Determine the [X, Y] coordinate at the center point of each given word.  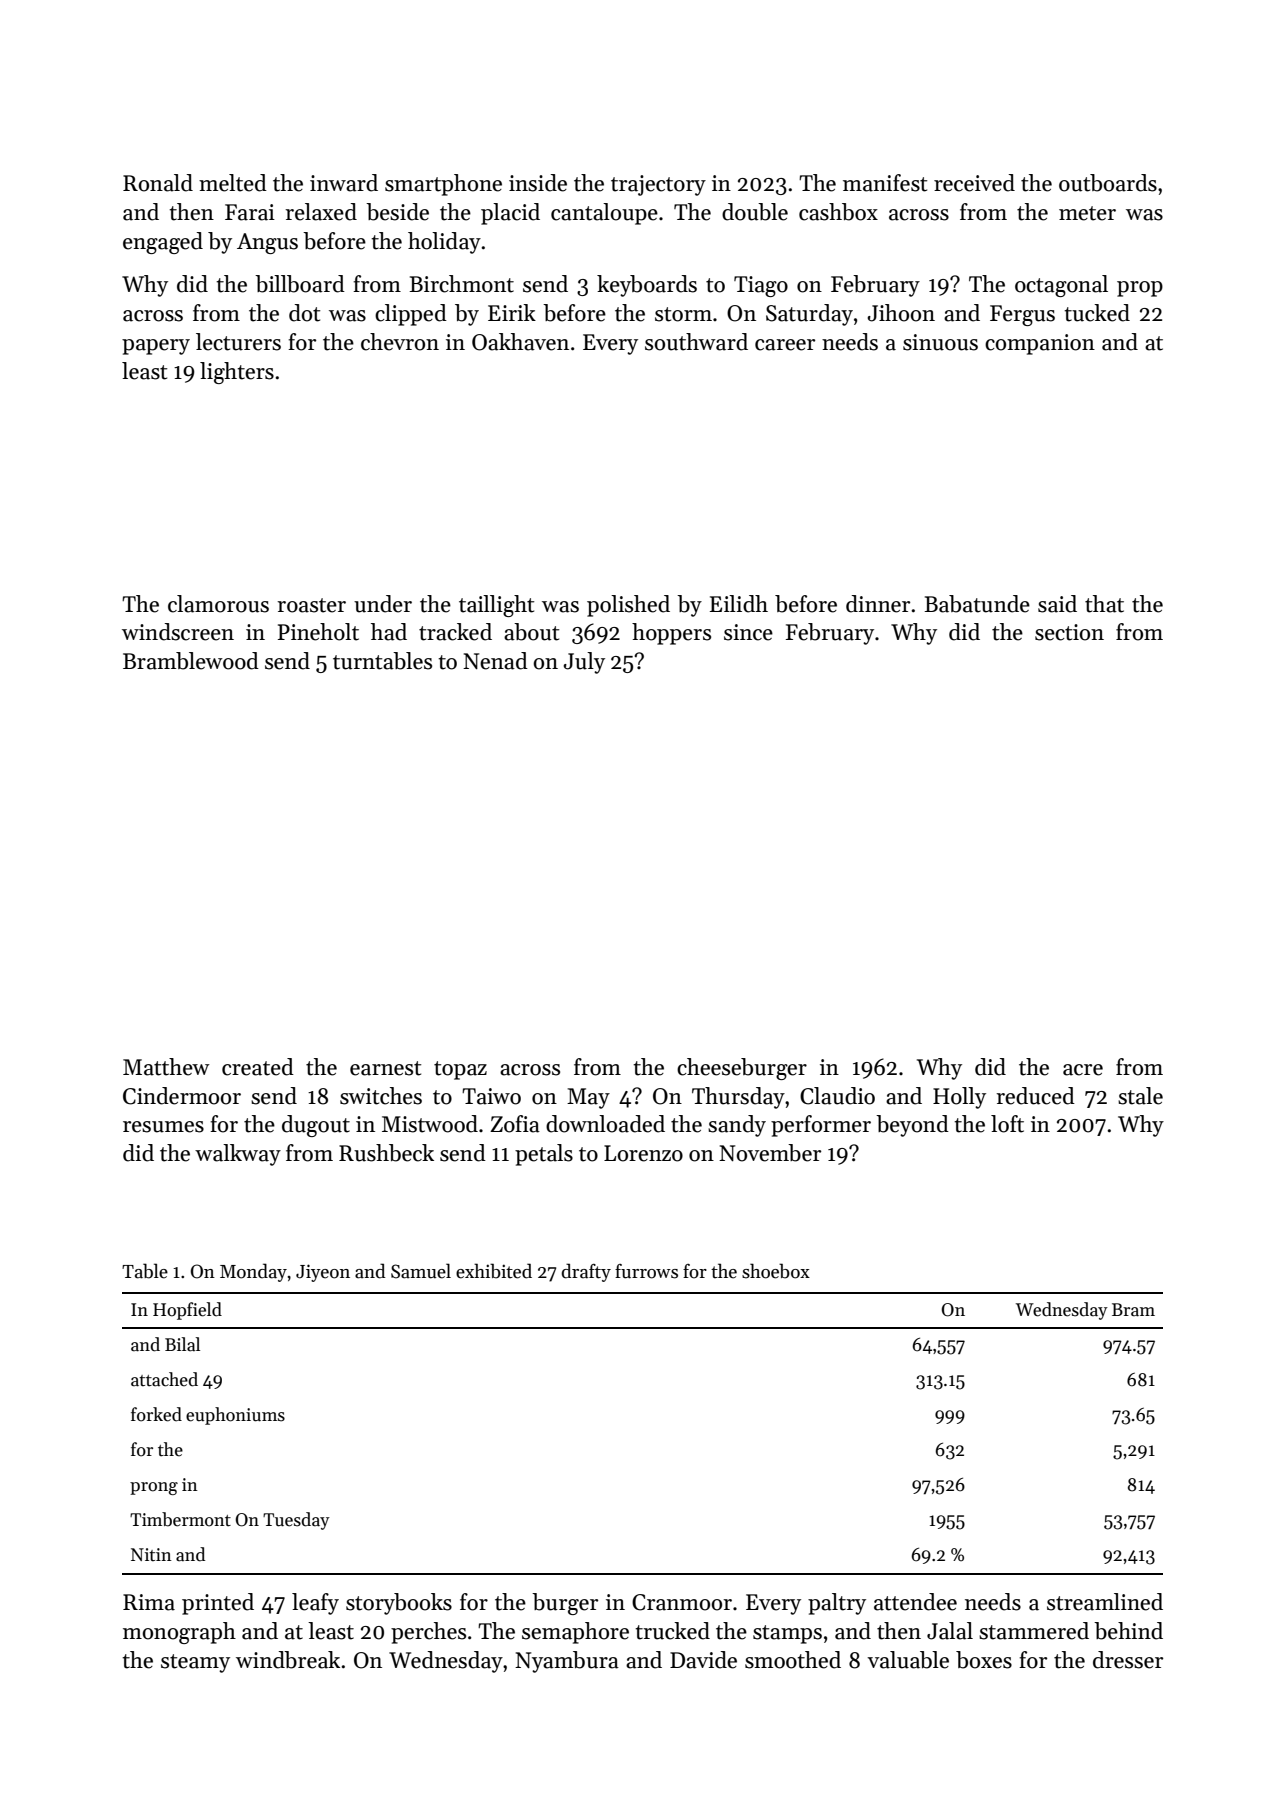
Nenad [495, 661]
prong [154, 1488]
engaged [163, 243]
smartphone [443, 185]
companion [1040, 344]
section [1069, 632]
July [584, 663]
